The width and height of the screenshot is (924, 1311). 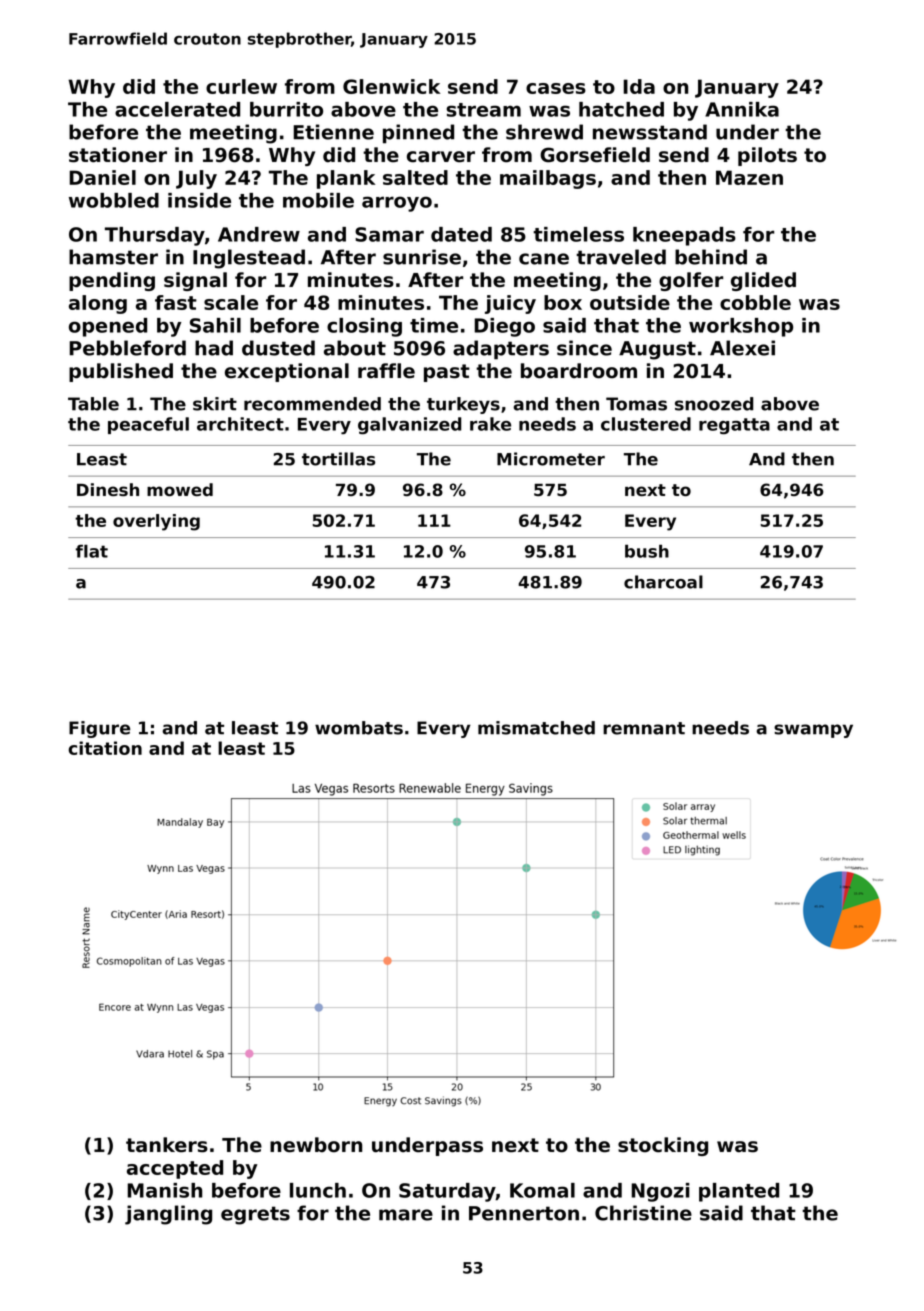 I want to click on curlew, so click(x=241, y=86).
